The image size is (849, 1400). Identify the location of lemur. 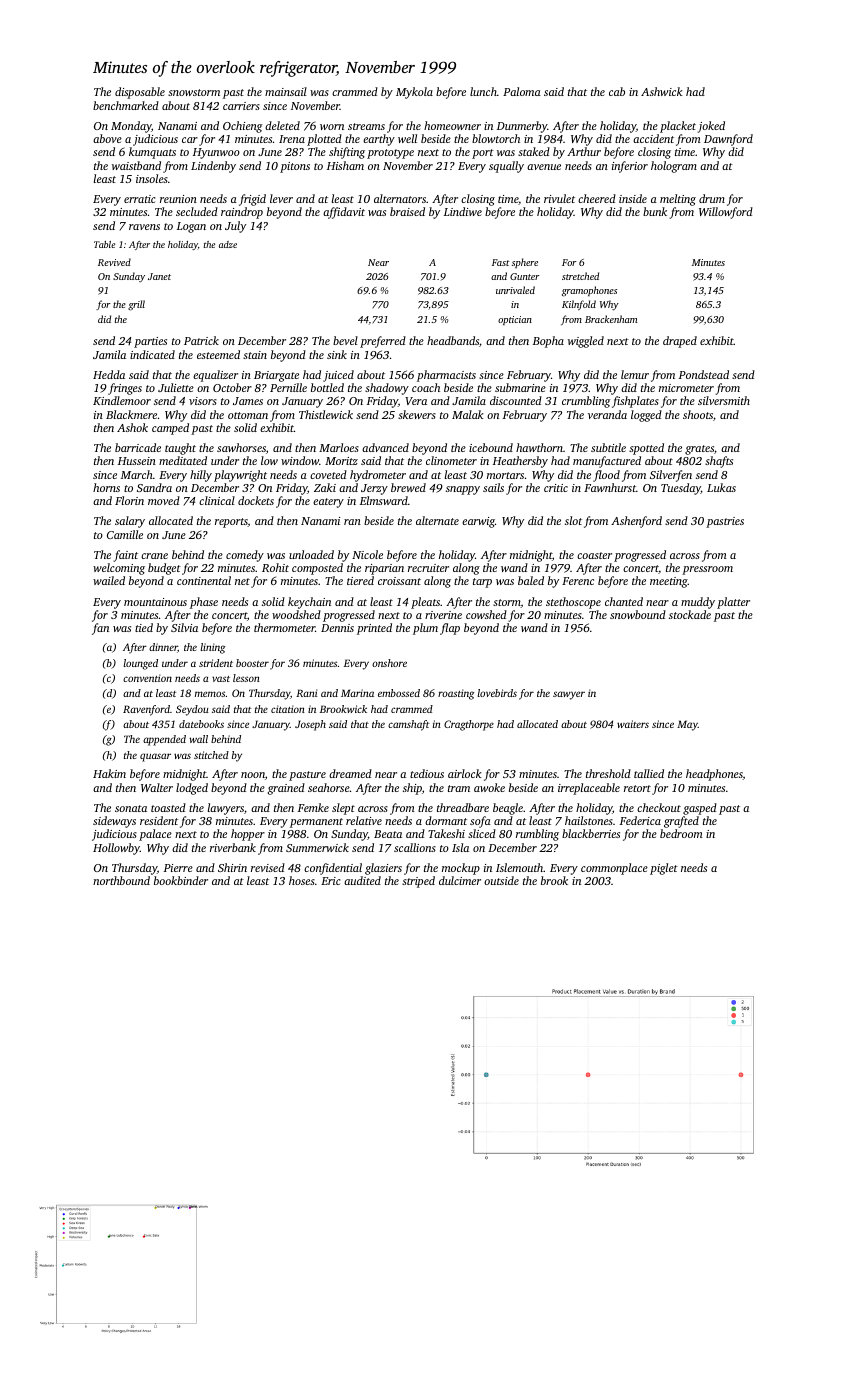
(635, 374).
